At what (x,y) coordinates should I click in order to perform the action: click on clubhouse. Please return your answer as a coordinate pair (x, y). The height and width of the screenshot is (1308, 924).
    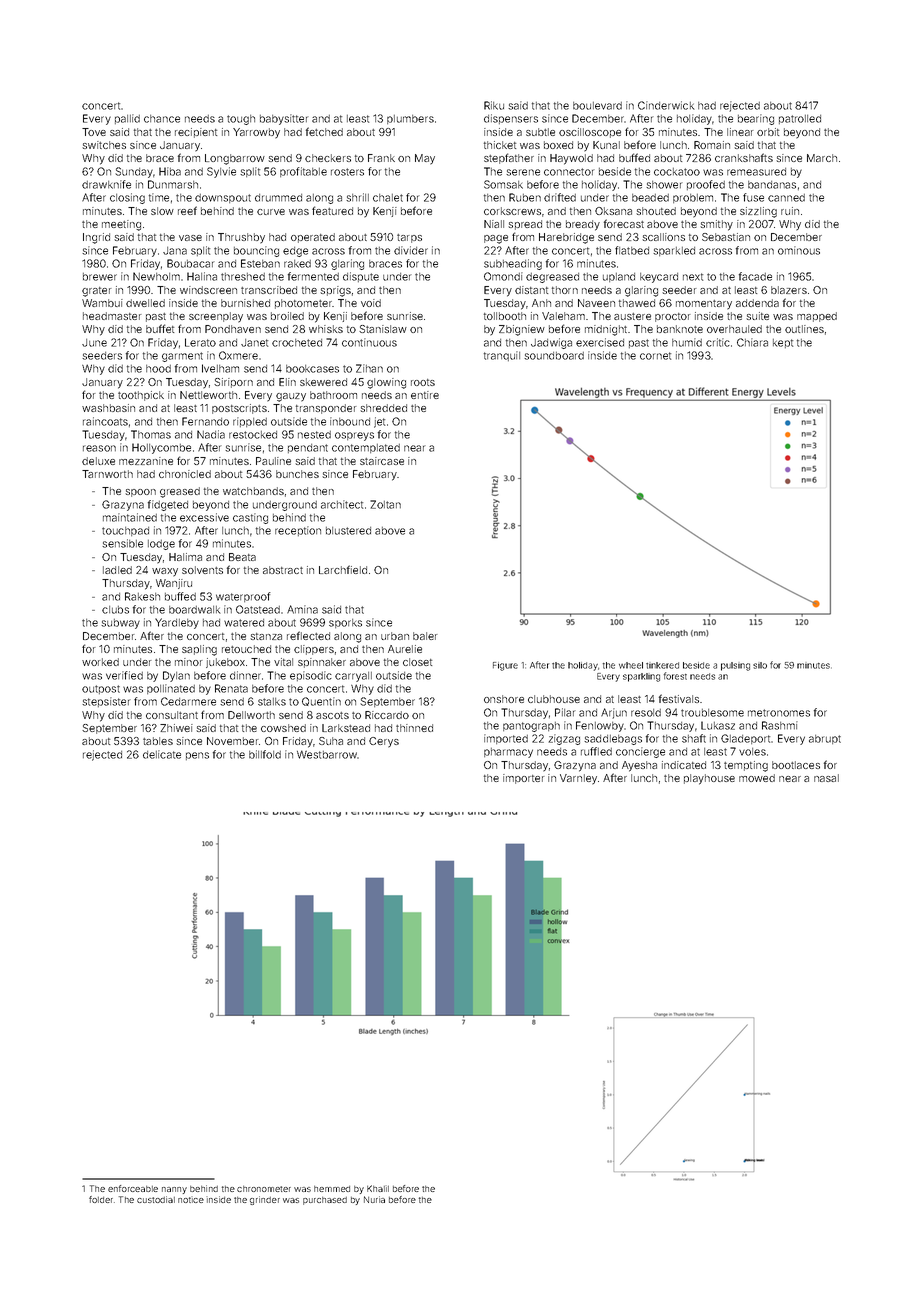
    Looking at the image, I should click on (554, 699).
